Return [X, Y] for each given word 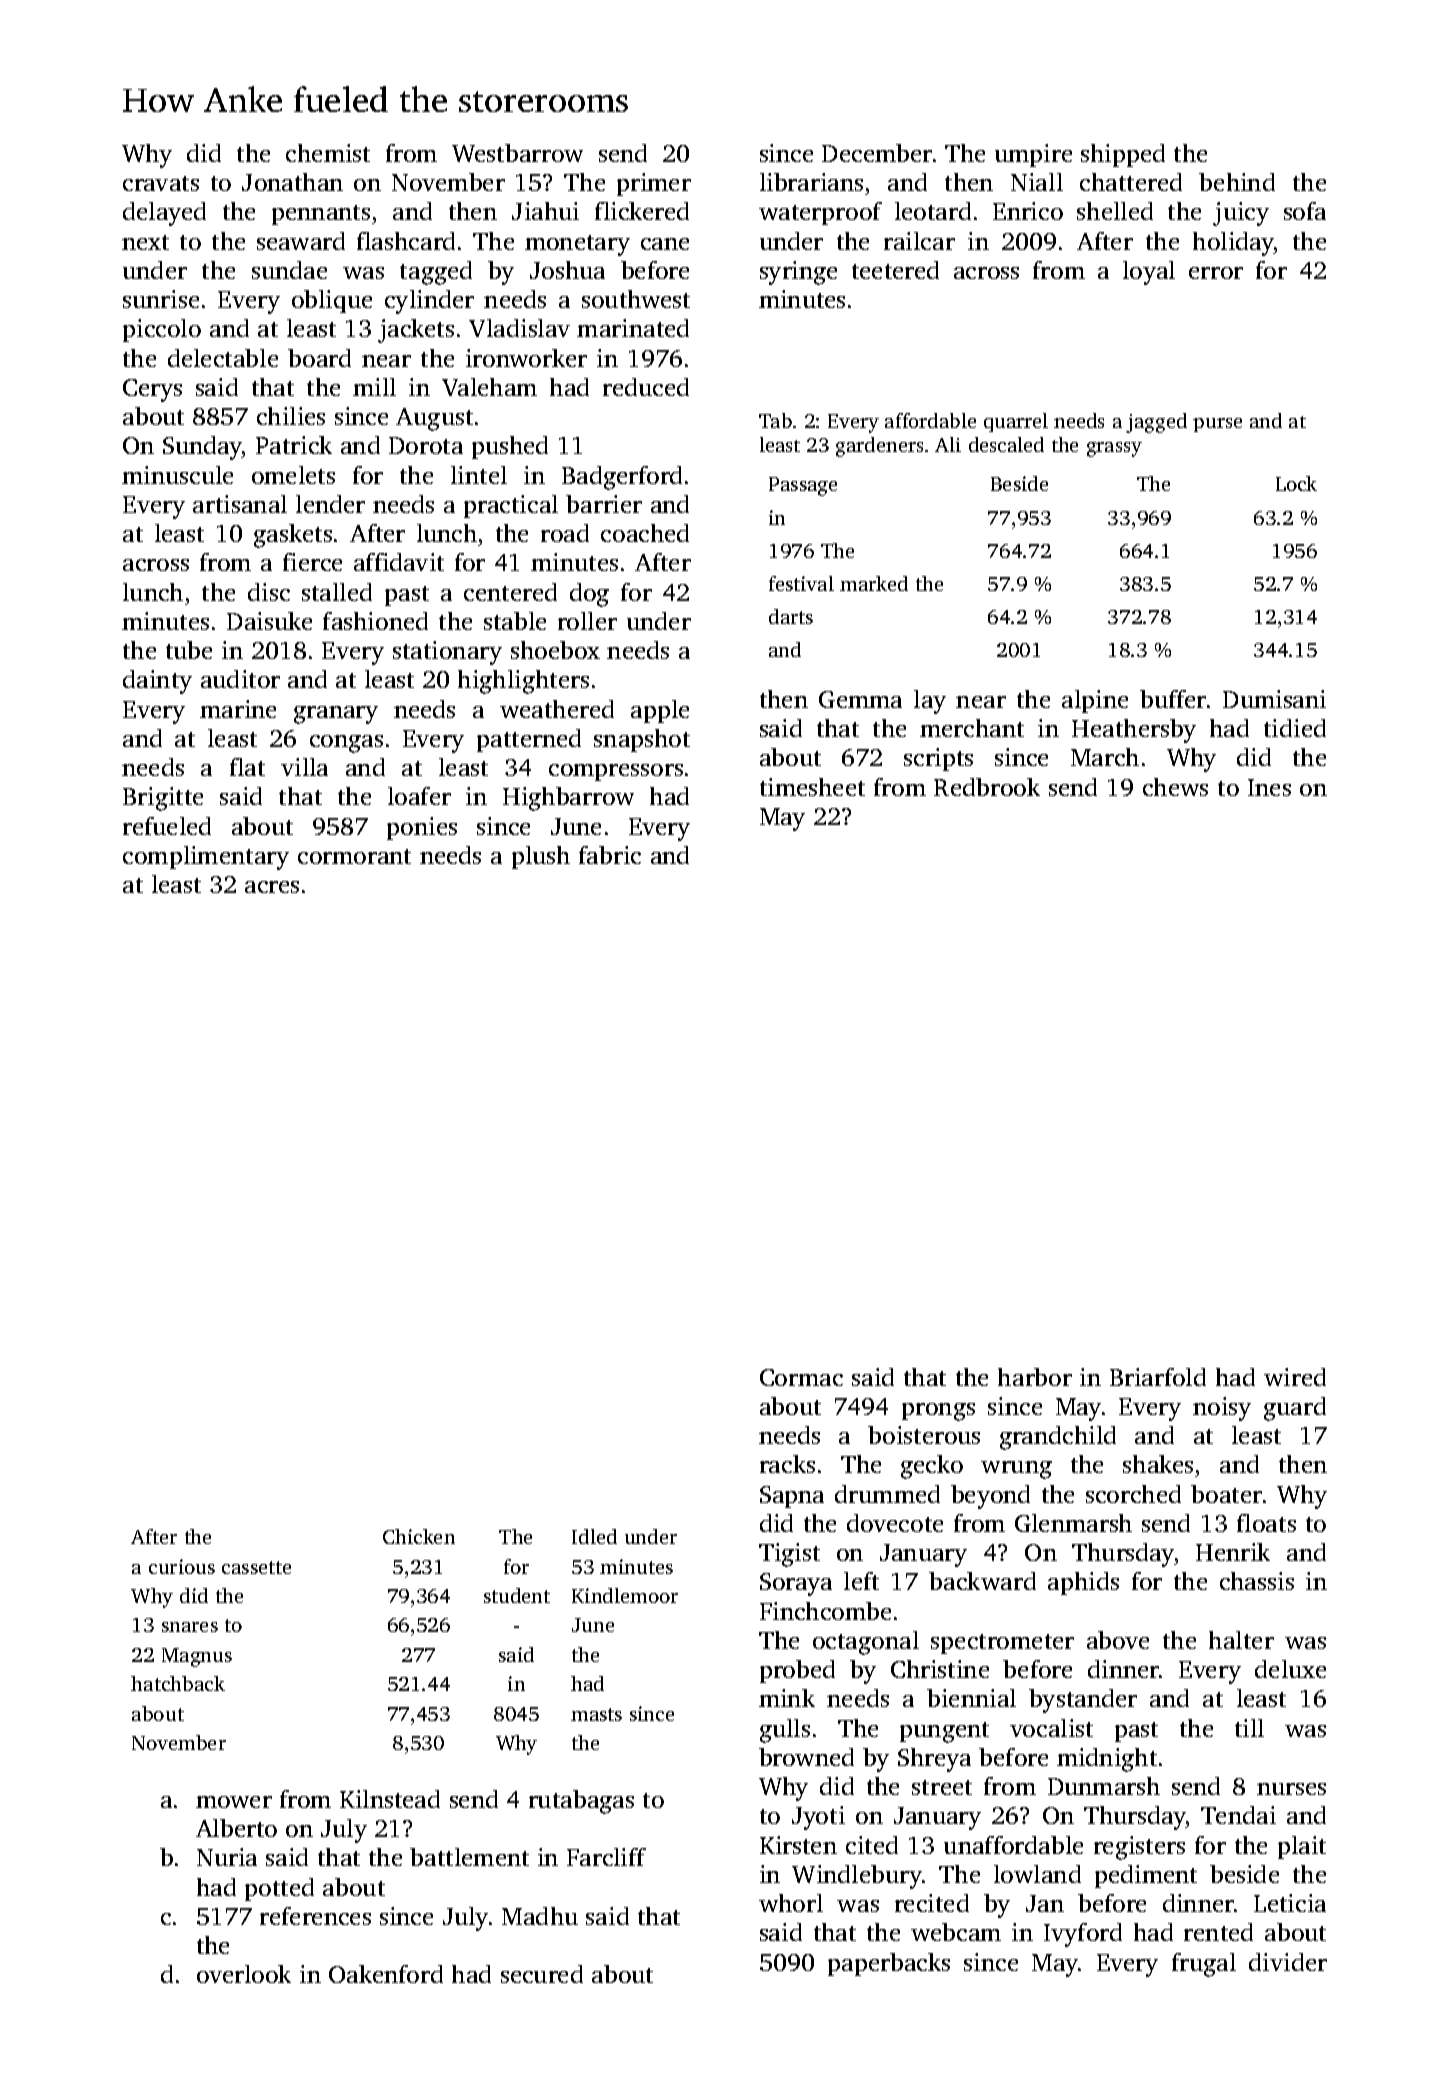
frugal [1204, 1965]
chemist [328, 153]
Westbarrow [517, 153]
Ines [1269, 787]
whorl [791, 1903]
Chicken [419, 1536]
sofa [1305, 211]
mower [234, 1802]
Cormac [801, 1377]
